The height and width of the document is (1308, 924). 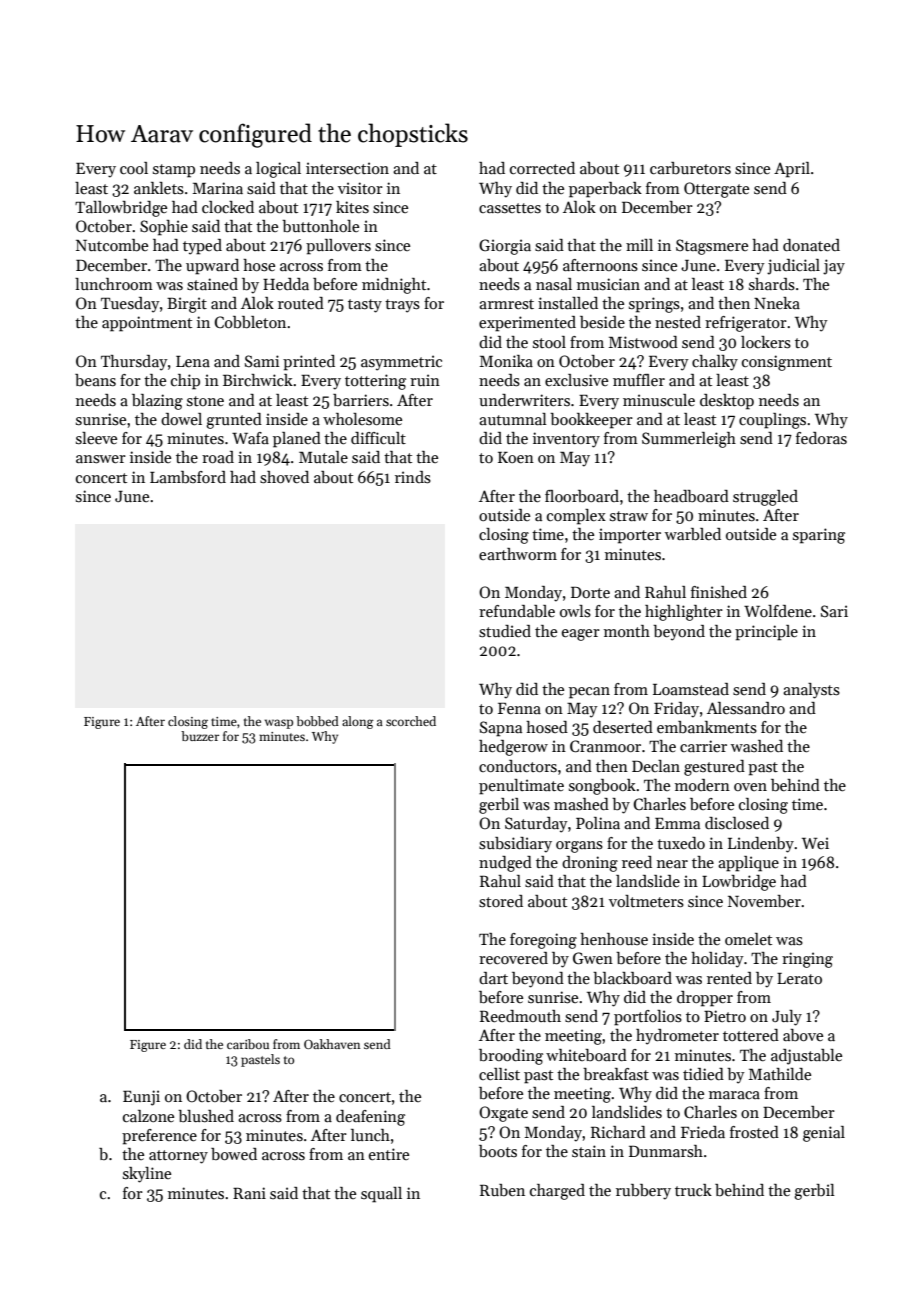 I want to click on Rani, so click(x=249, y=1193).
